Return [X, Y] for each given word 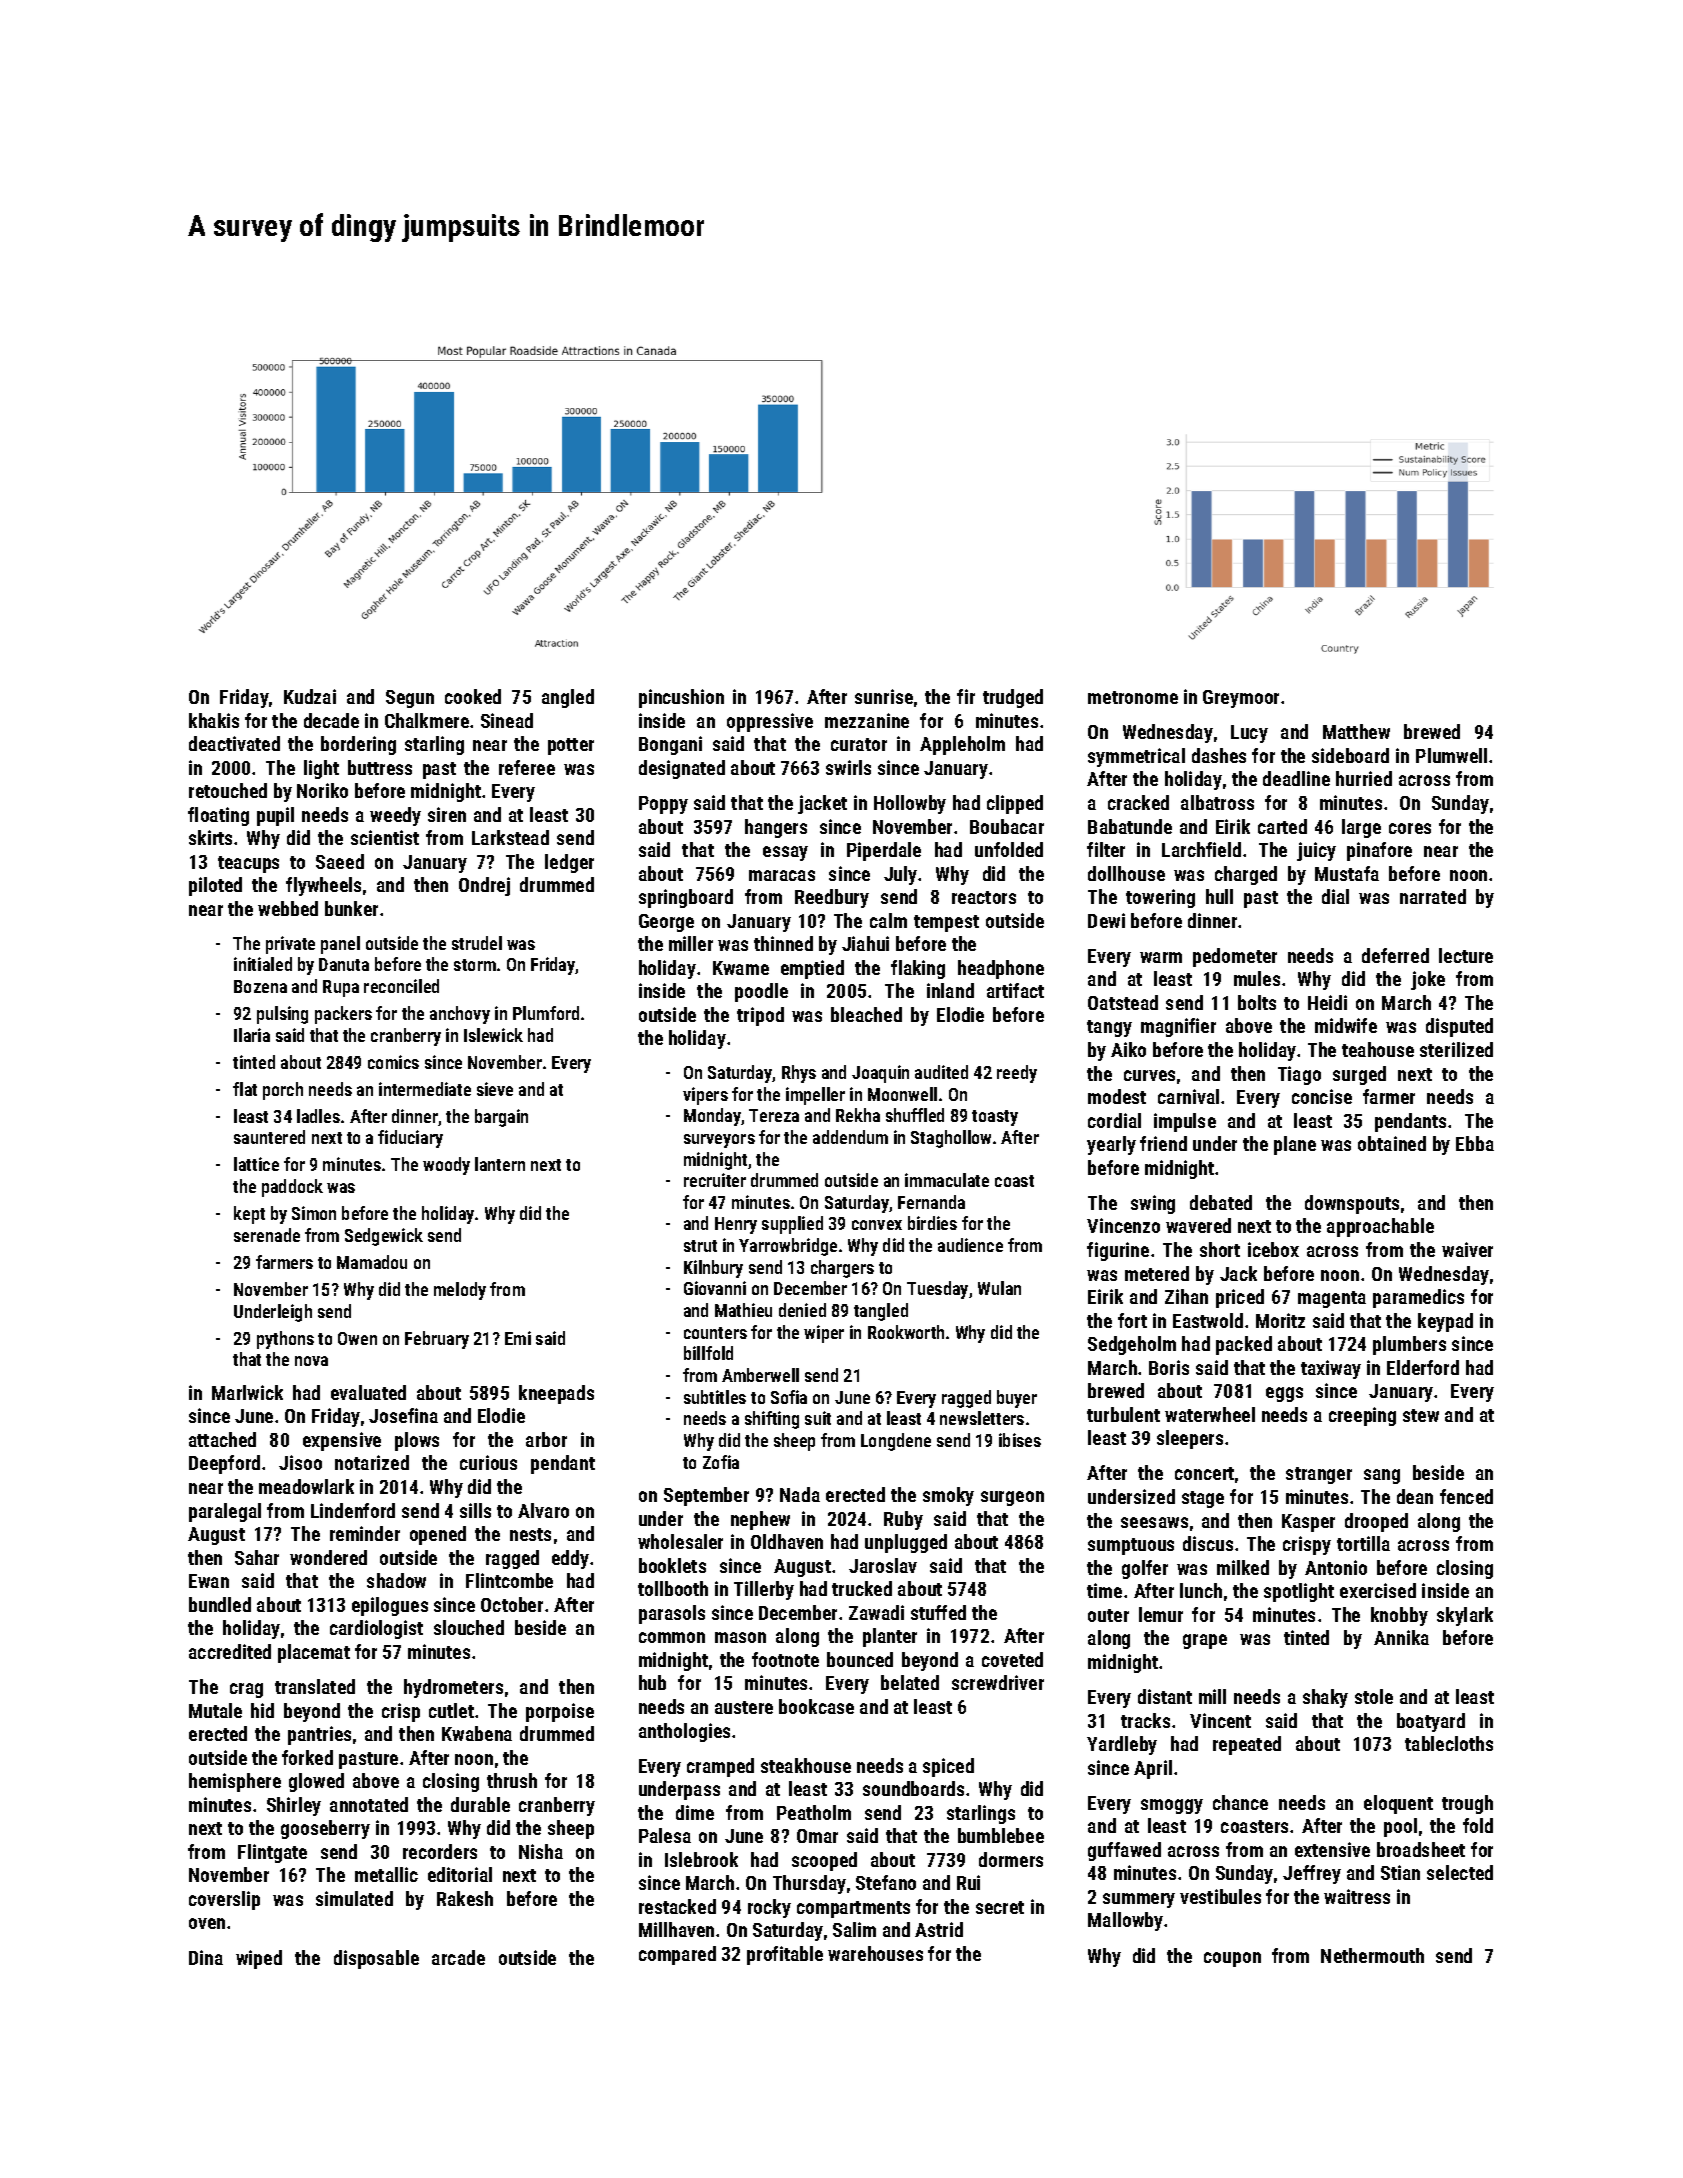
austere [744, 1707]
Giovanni [715, 1288]
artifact [1015, 990]
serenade [267, 1235]
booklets [672, 1565]
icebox [1273, 1249]
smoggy [1172, 1806]
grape [1205, 1641]
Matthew [1356, 731]
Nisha [541, 1851]
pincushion [681, 698]
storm [475, 965]
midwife [1346, 1025]
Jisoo [300, 1462]
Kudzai [310, 696]
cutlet [451, 1710]
